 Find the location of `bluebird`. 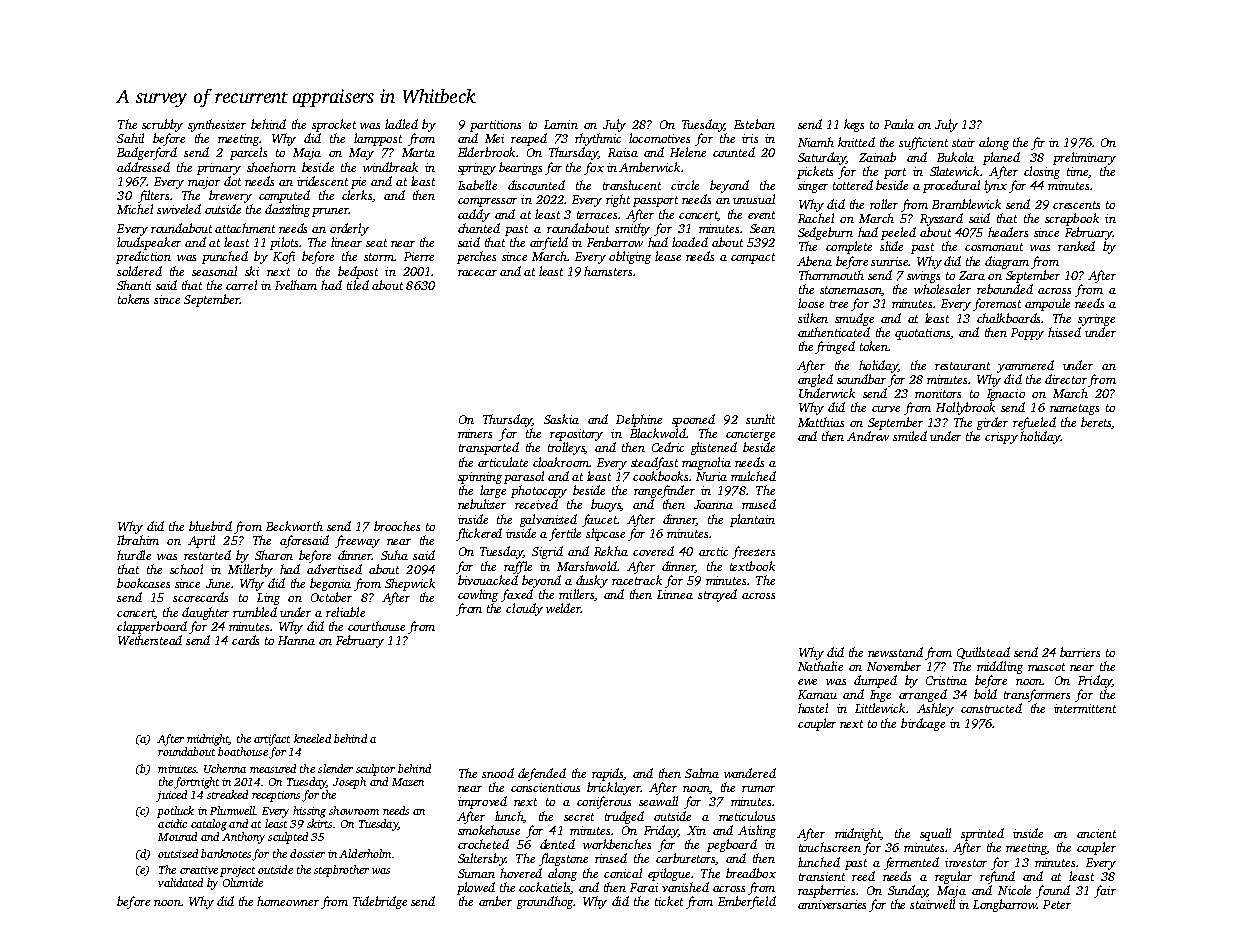

bluebird is located at coordinates (210, 526).
